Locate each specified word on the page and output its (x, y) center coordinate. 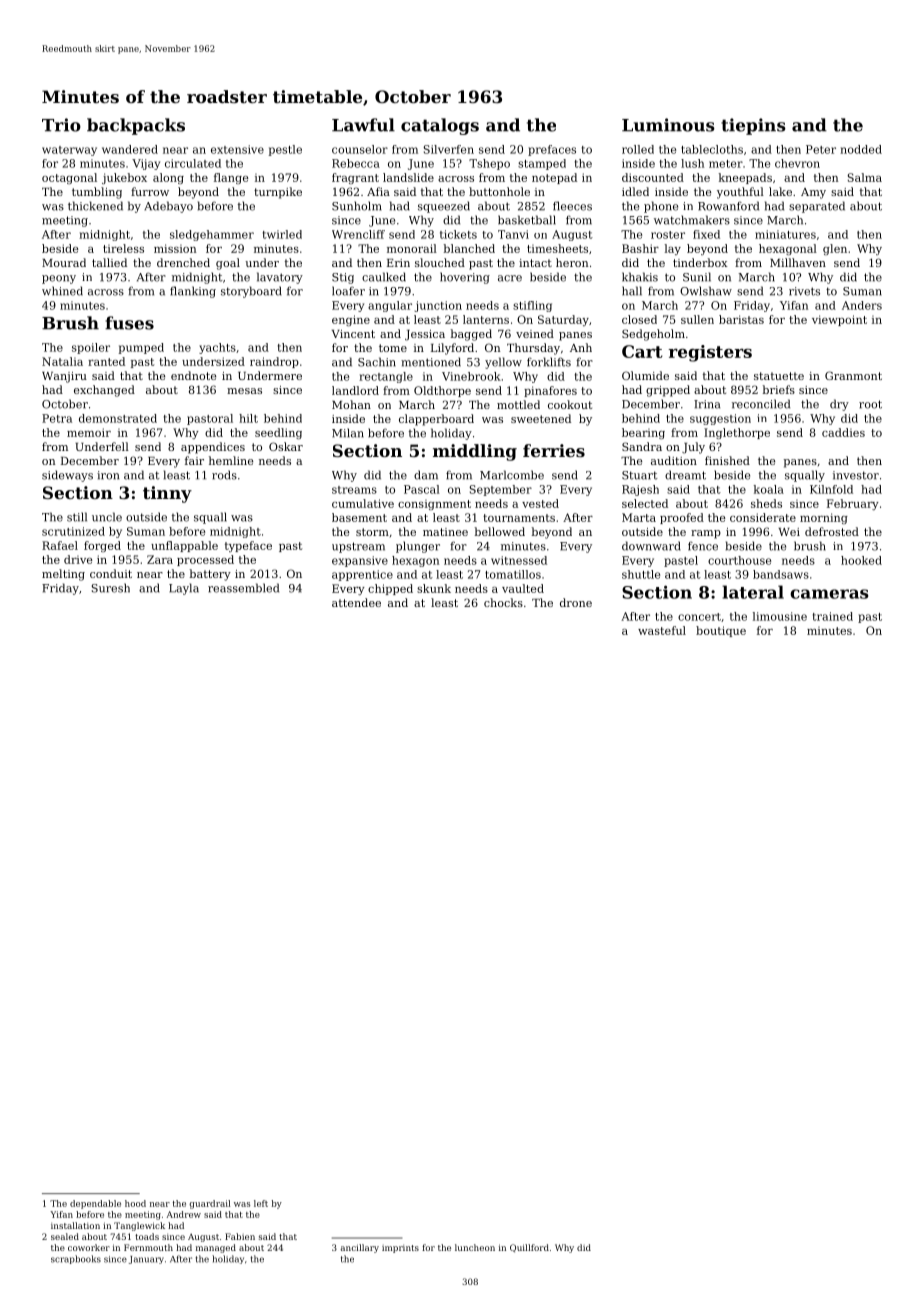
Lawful (363, 125)
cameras (829, 594)
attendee (356, 602)
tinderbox (700, 262)
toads (147, 1236)
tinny (167, 494)
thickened (95, 206)
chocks (503, 602)
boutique (721, 631)
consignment (434, 505)
